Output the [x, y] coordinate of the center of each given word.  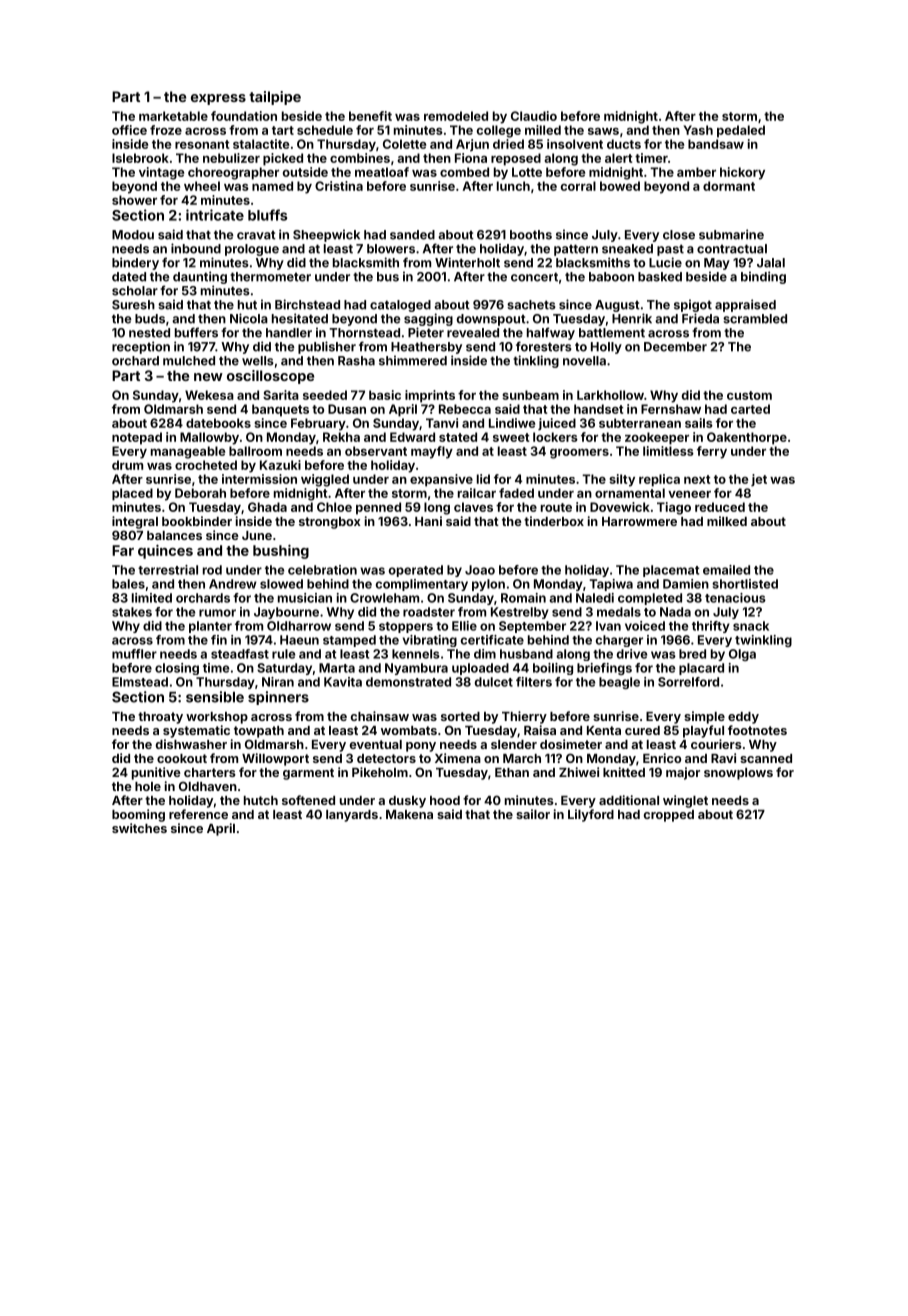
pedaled [741, 131]
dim [485, 654]
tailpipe [275, 98]
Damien [686, 584]
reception [141, 347]
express [218, 99]
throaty [160, 718]
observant [376, 451]
